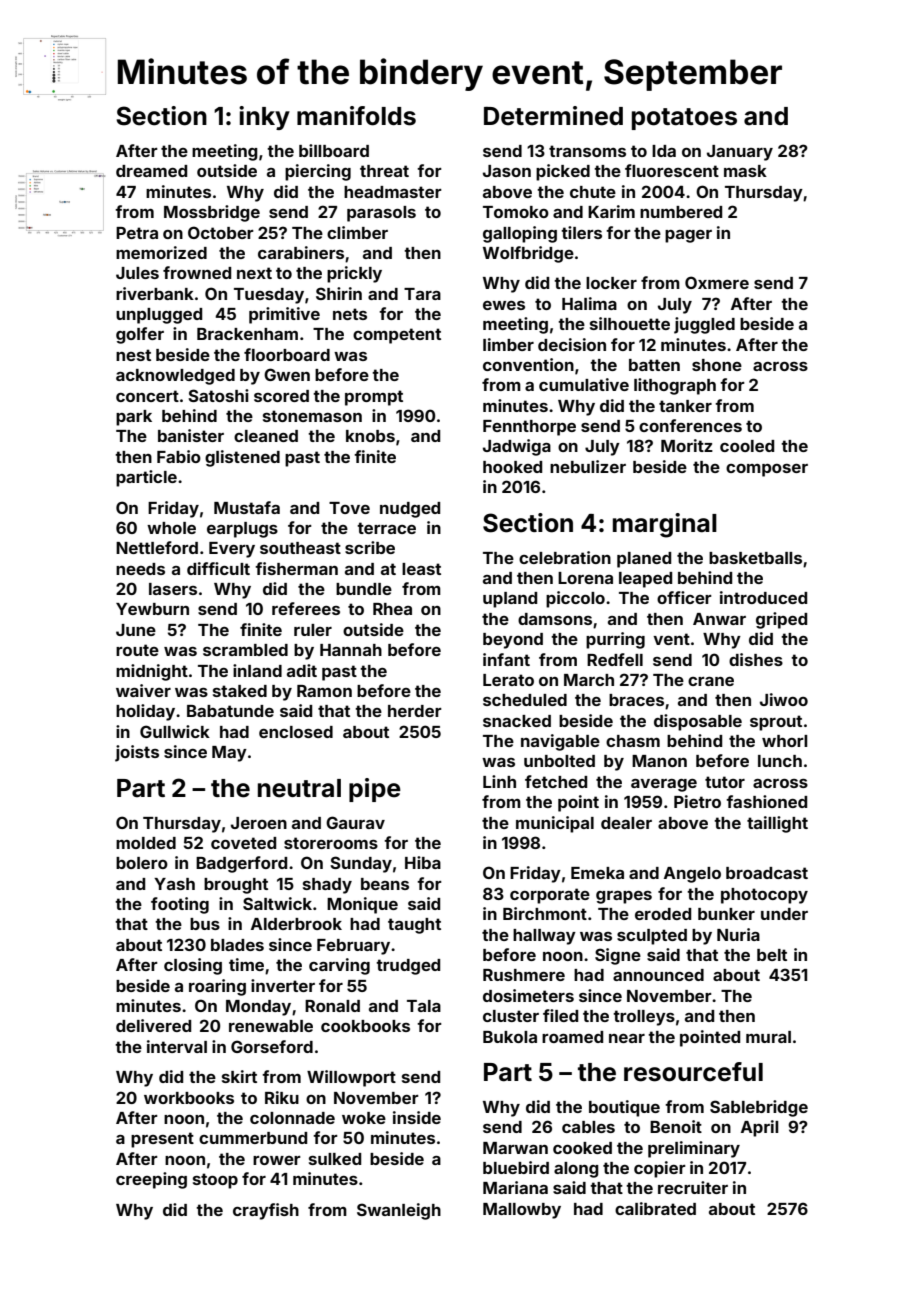  Describe the element at coordinates (399, 1211) in the page. I see `Swanleigh` at that location.
